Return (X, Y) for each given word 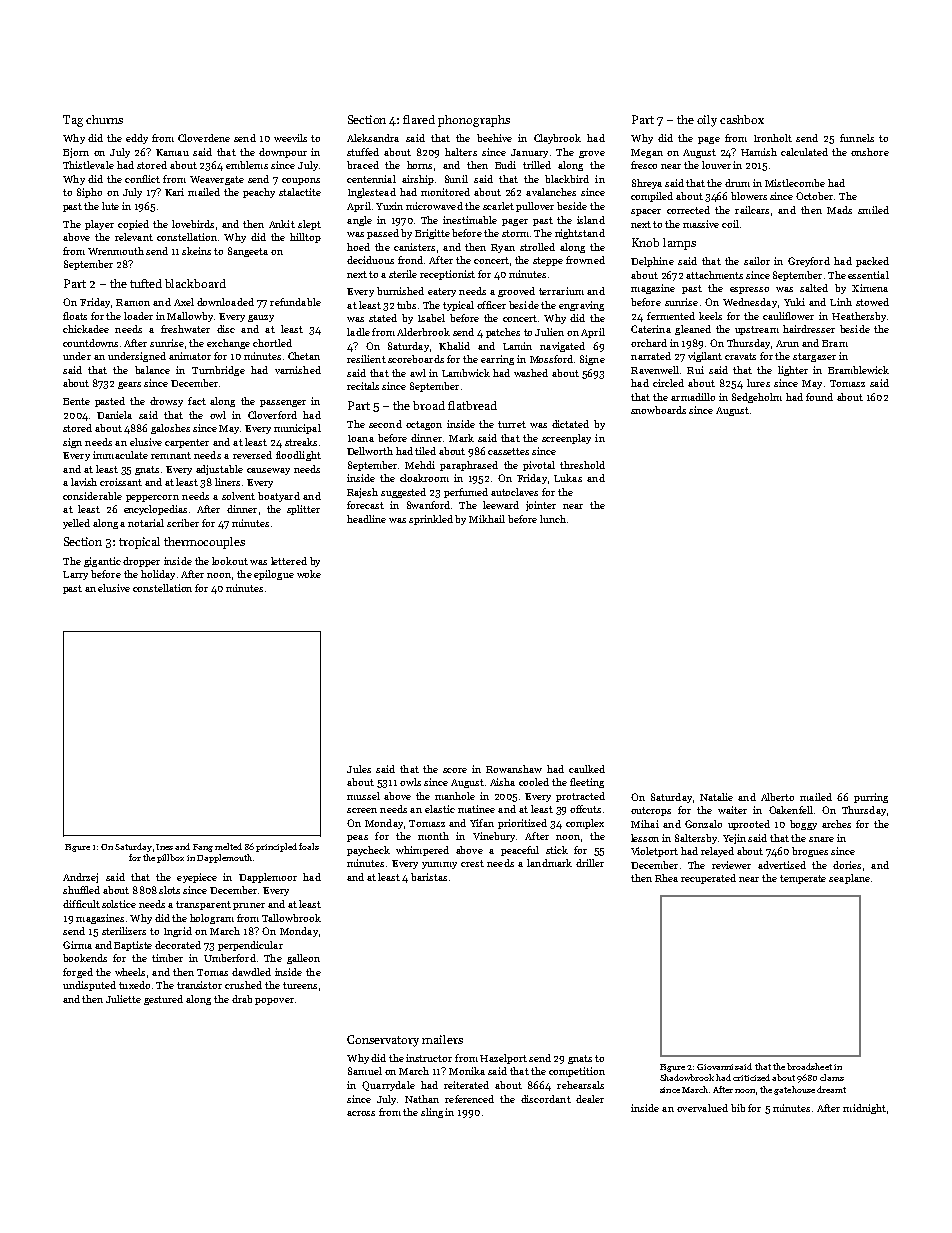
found (819, 397)
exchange (228, 344)
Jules (359, 769)
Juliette (123, 999)
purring (871, 798)
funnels (857, 138)
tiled (425, 451)
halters (461, 152)
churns (104, 119)
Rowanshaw (514, 769)
